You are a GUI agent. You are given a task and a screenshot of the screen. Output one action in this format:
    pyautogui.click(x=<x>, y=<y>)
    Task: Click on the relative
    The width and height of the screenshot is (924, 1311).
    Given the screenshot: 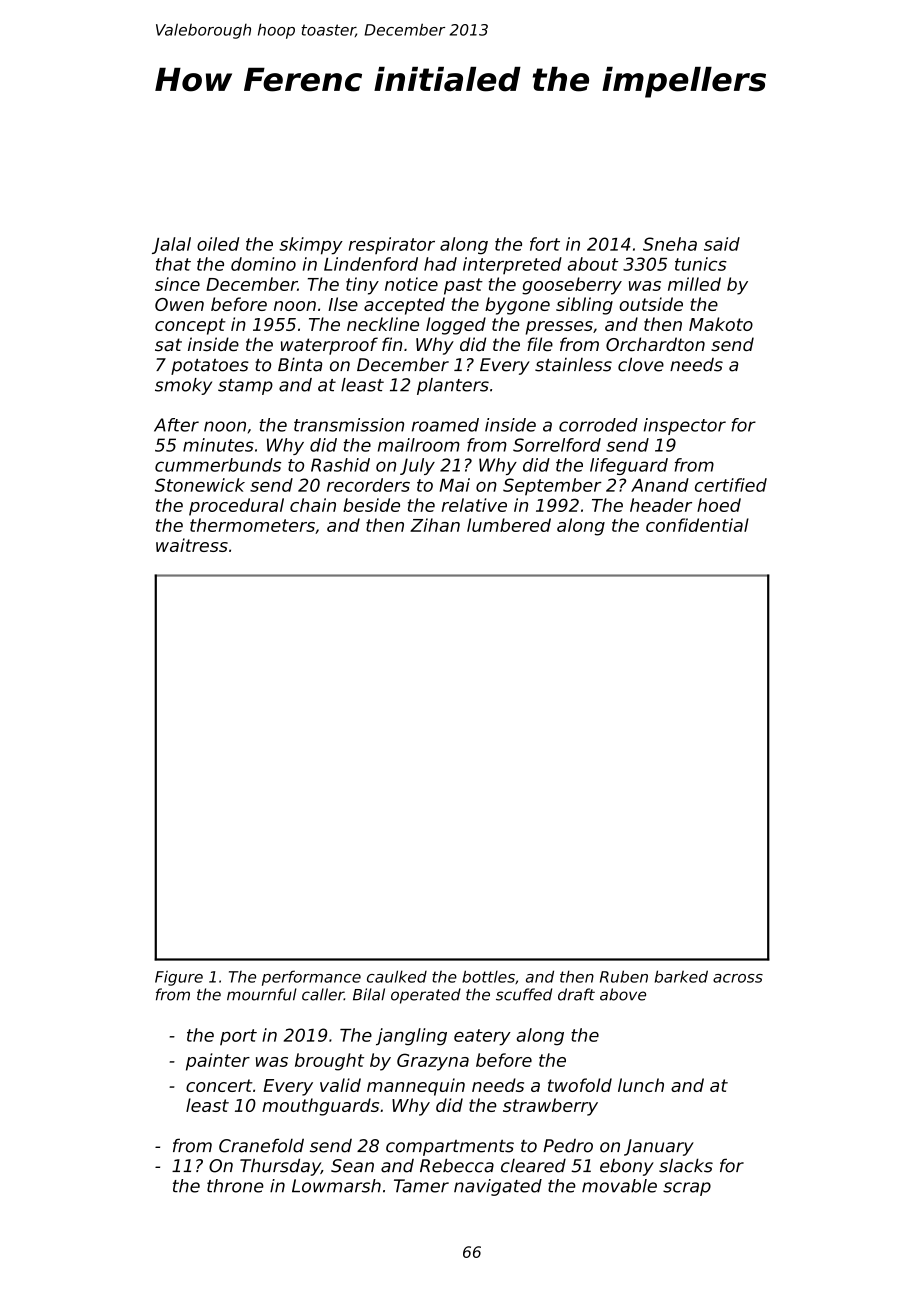 What is the action you would take?
    pyautogui.click(x=474, y=505)
